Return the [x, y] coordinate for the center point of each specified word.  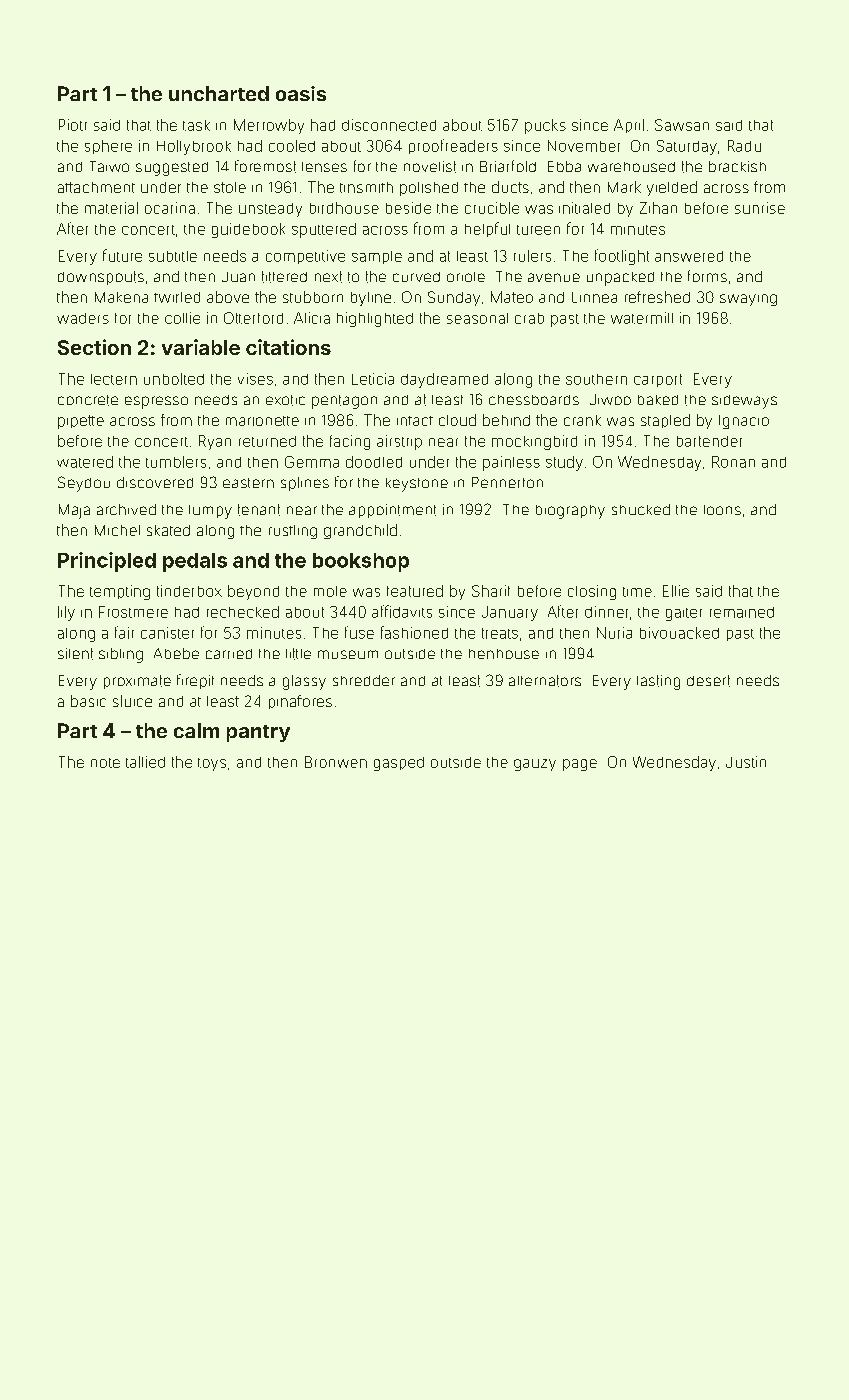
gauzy [535, 765]
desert [708, 681]
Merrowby [269, 126]
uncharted [219, 93]
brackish [737, 166]
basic [88, 701]
